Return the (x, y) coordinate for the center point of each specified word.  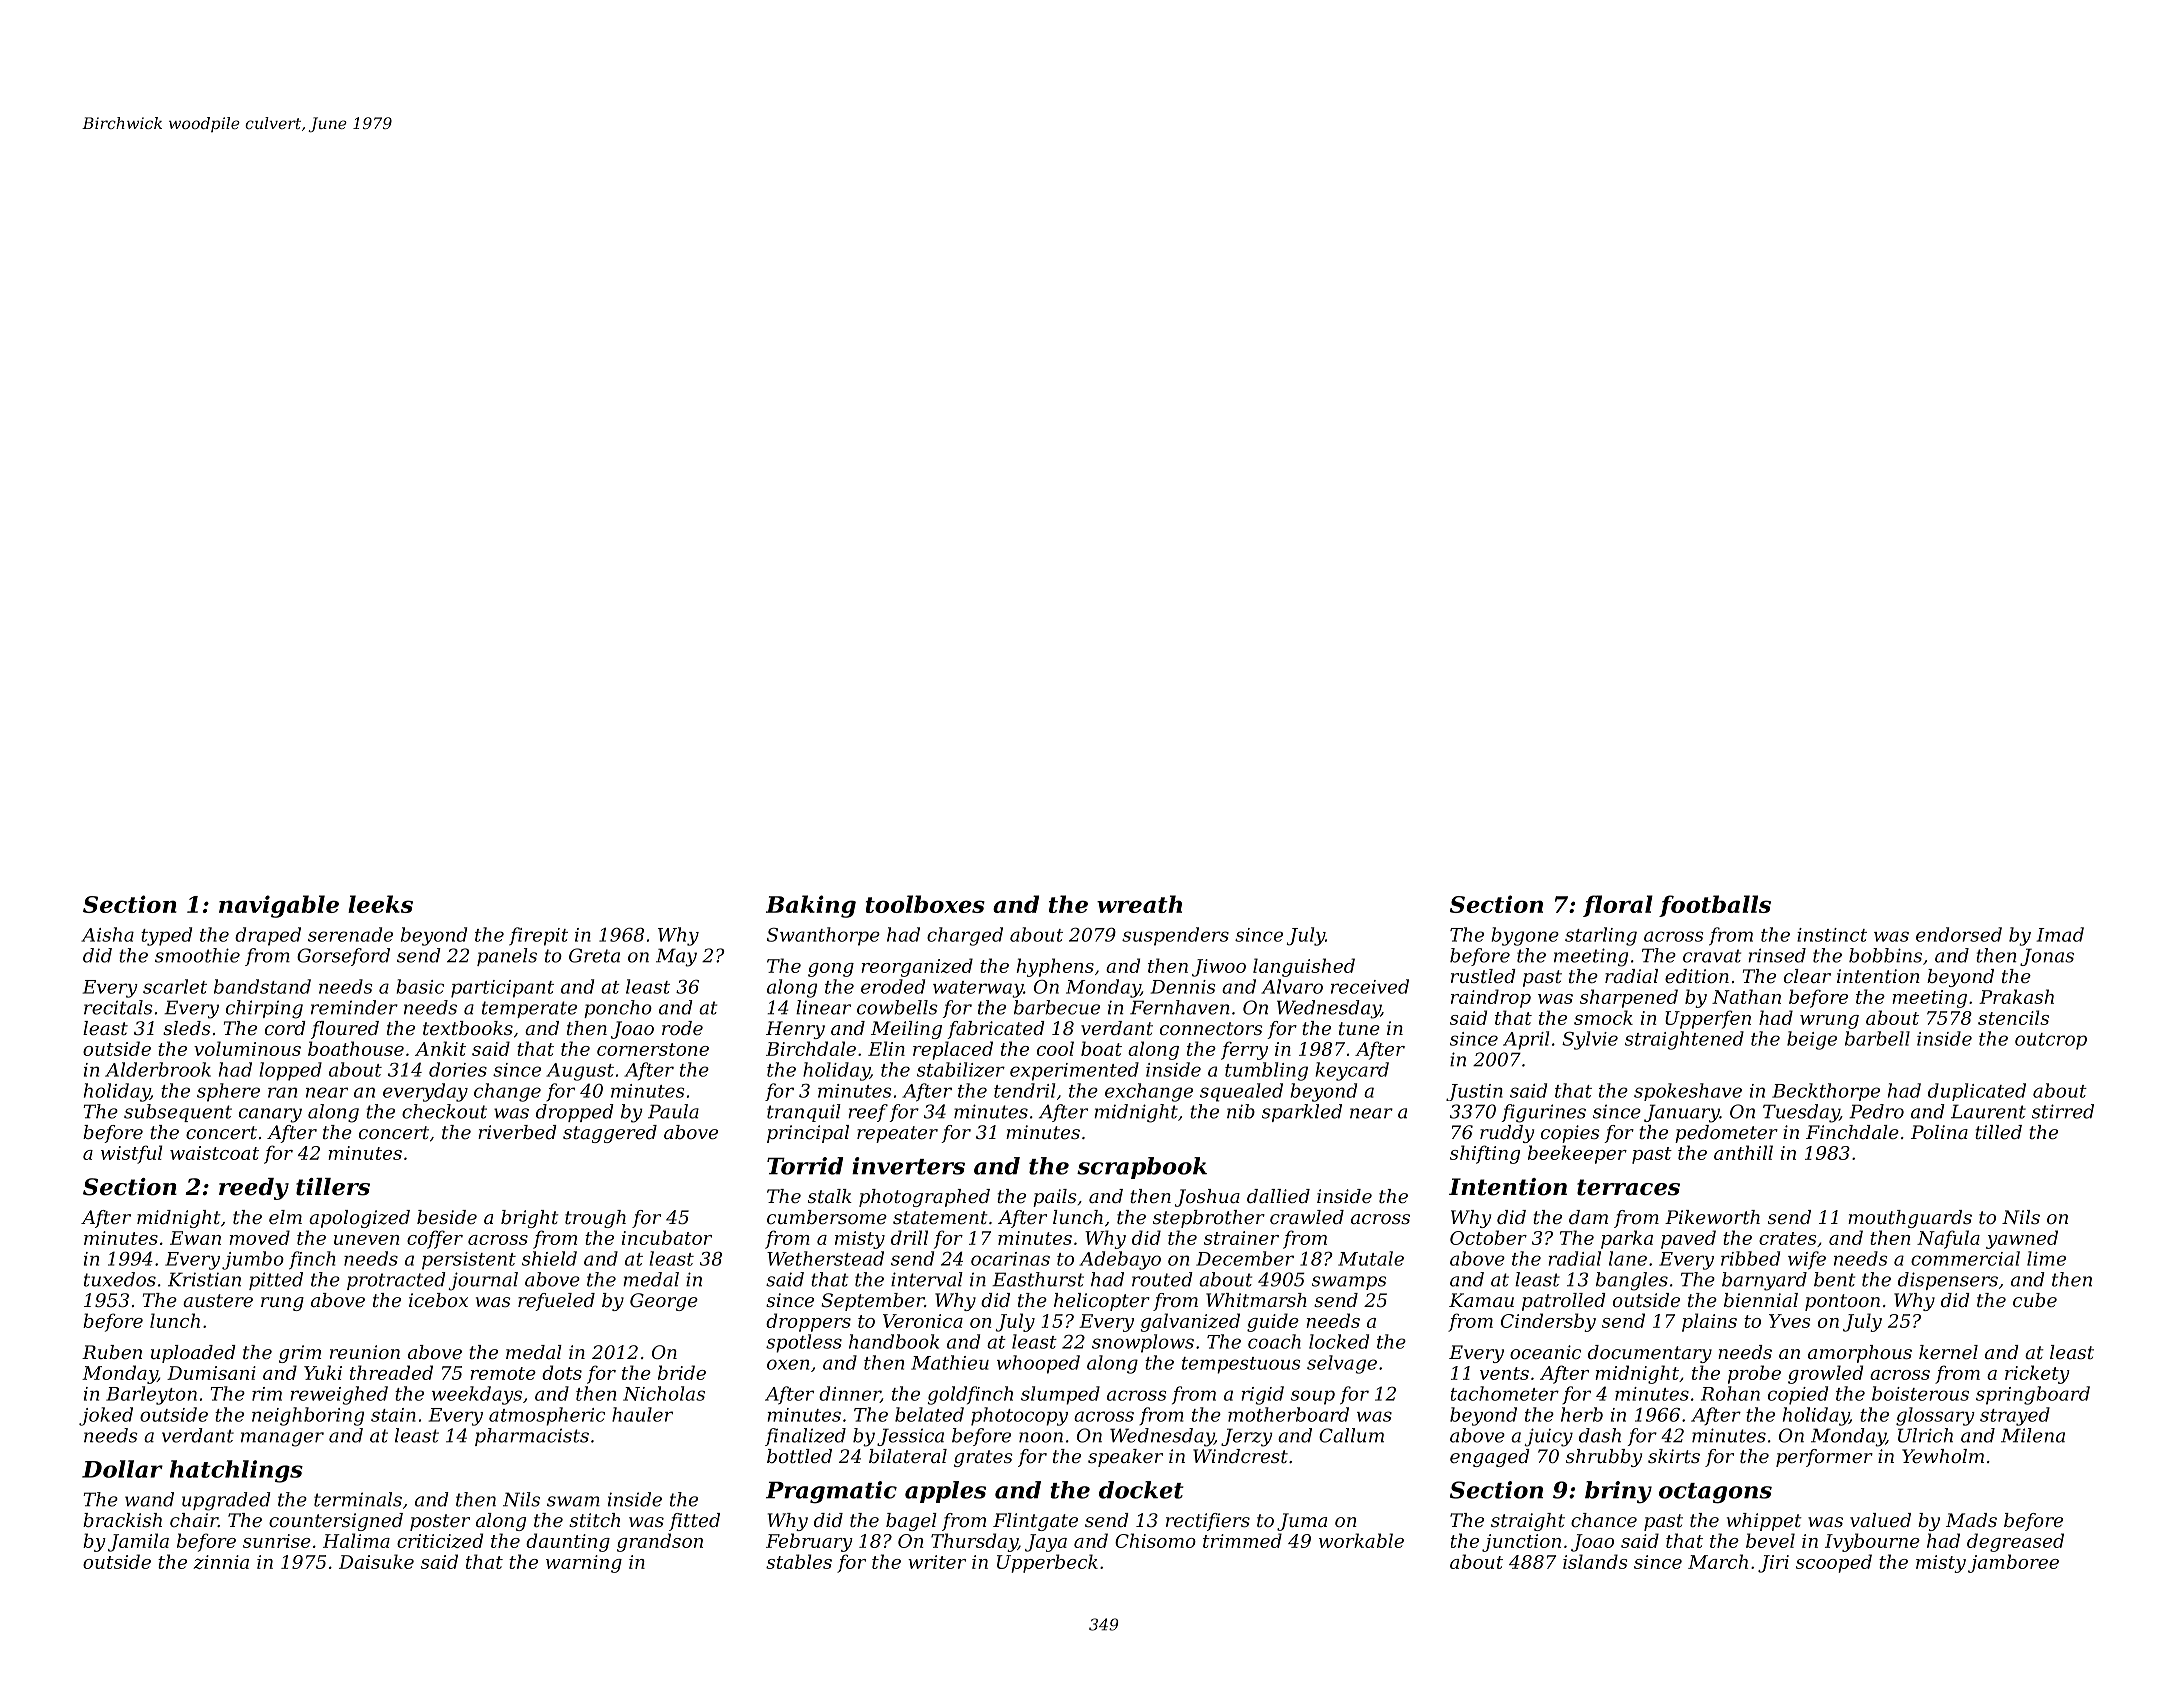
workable (1361, 1540)
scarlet (175, 986)
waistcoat (214, 1153)
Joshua (1207, 1198)
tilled (1998, 1132)
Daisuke (376, 1561)
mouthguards (1910, 1219)
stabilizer (961, 1069)
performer (1824, 1458)
